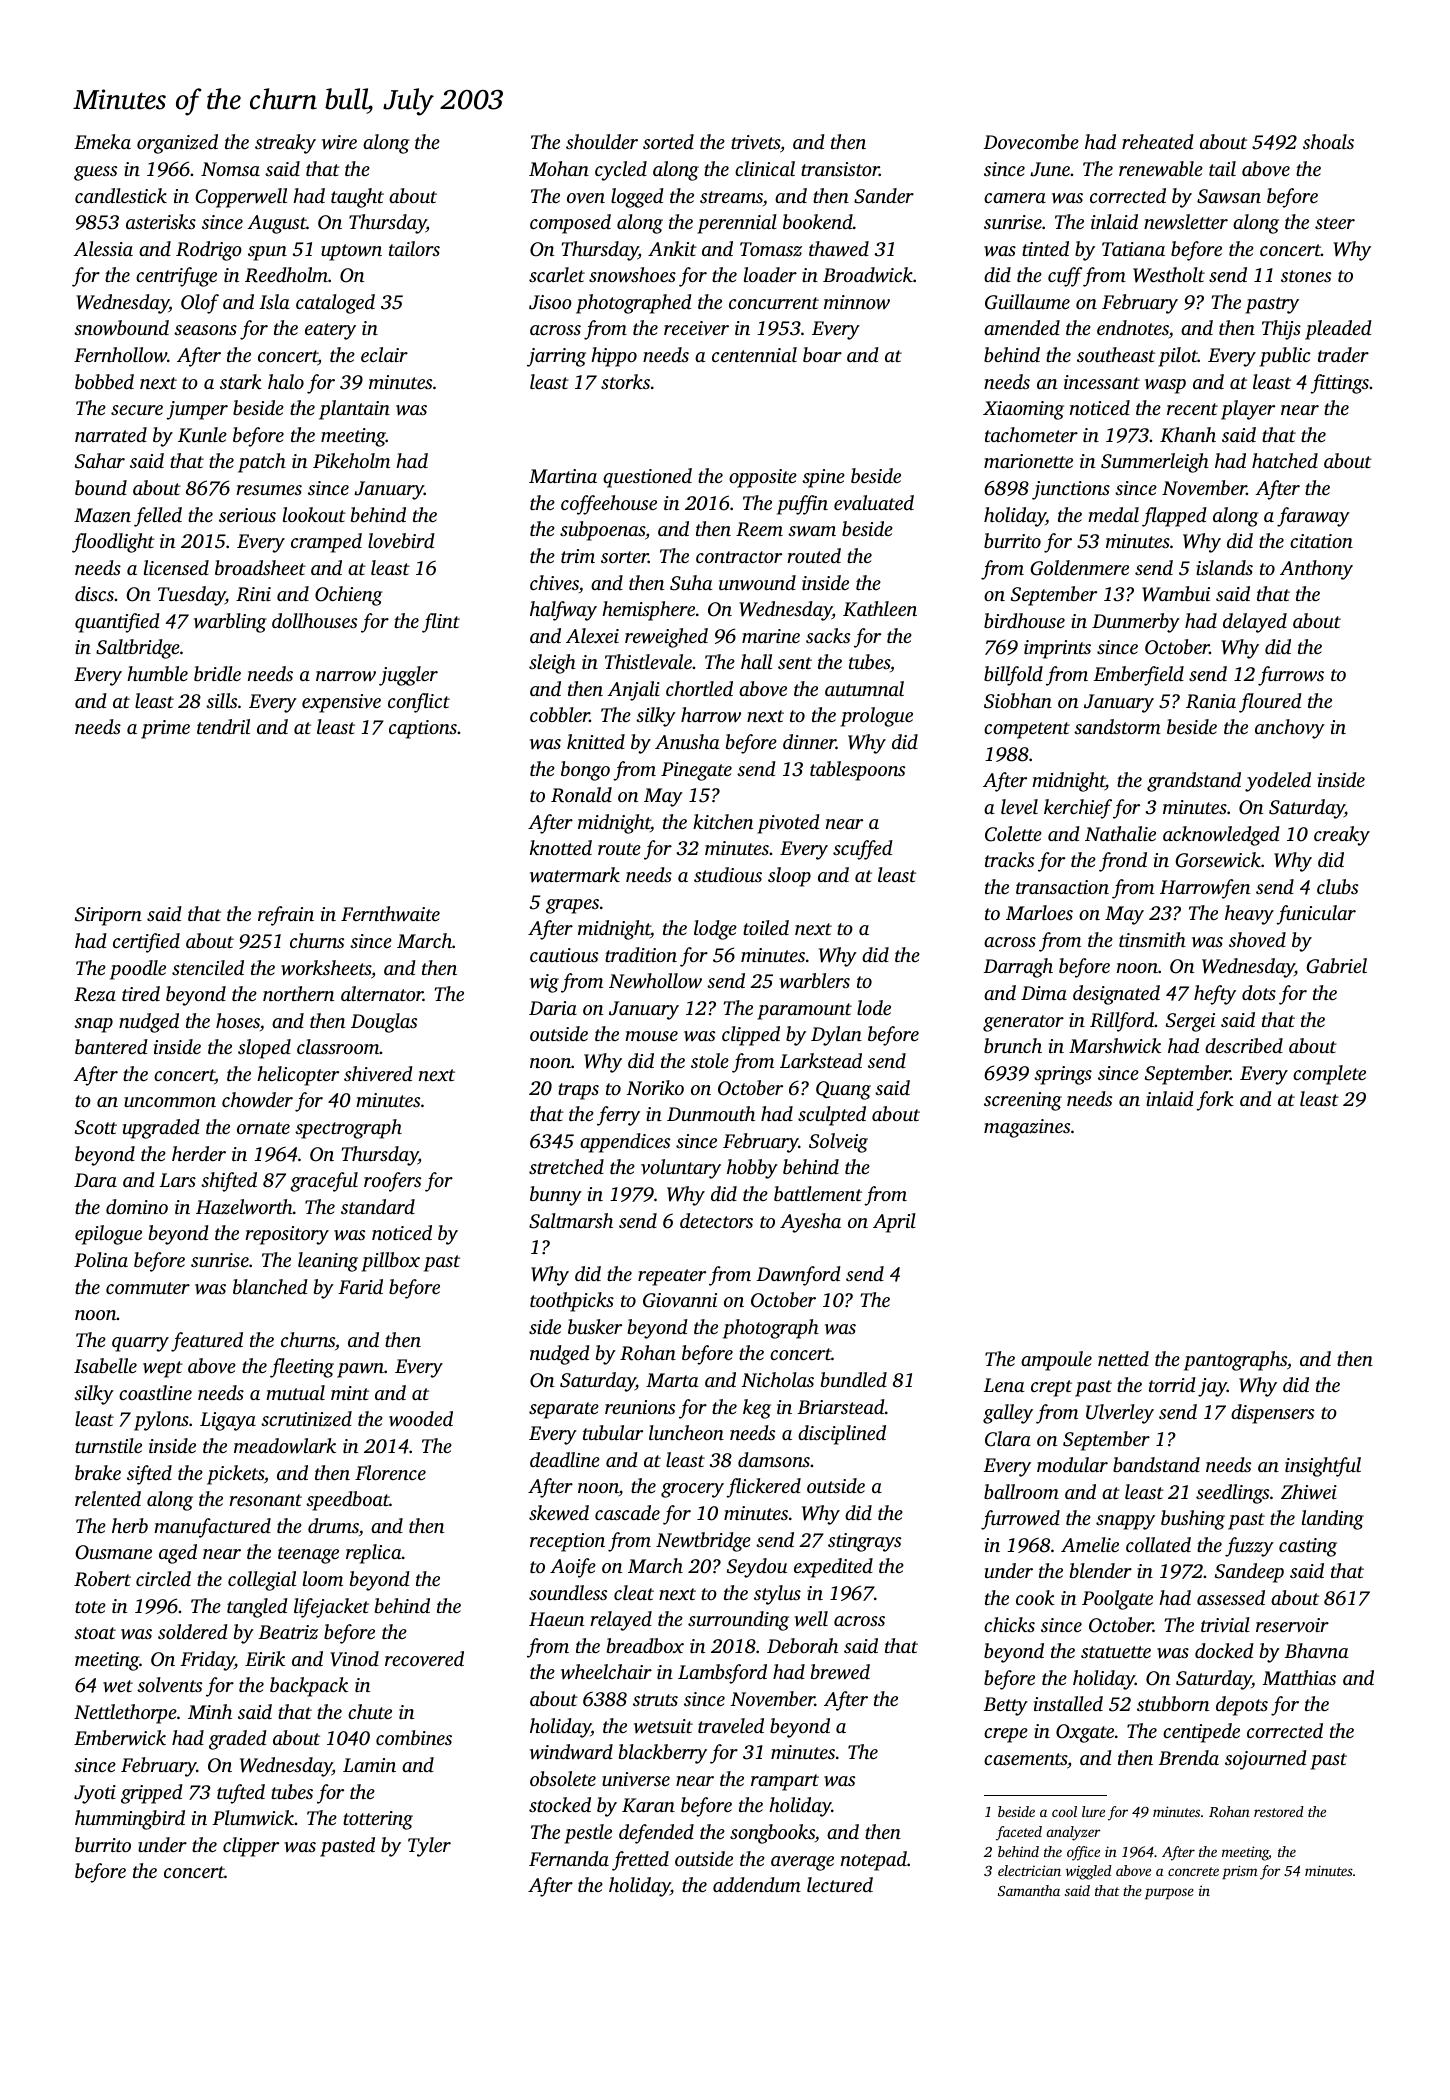 The height and width of the screenshot is (2100, 1450). I want to click on clipper, so click(251, 1847).
